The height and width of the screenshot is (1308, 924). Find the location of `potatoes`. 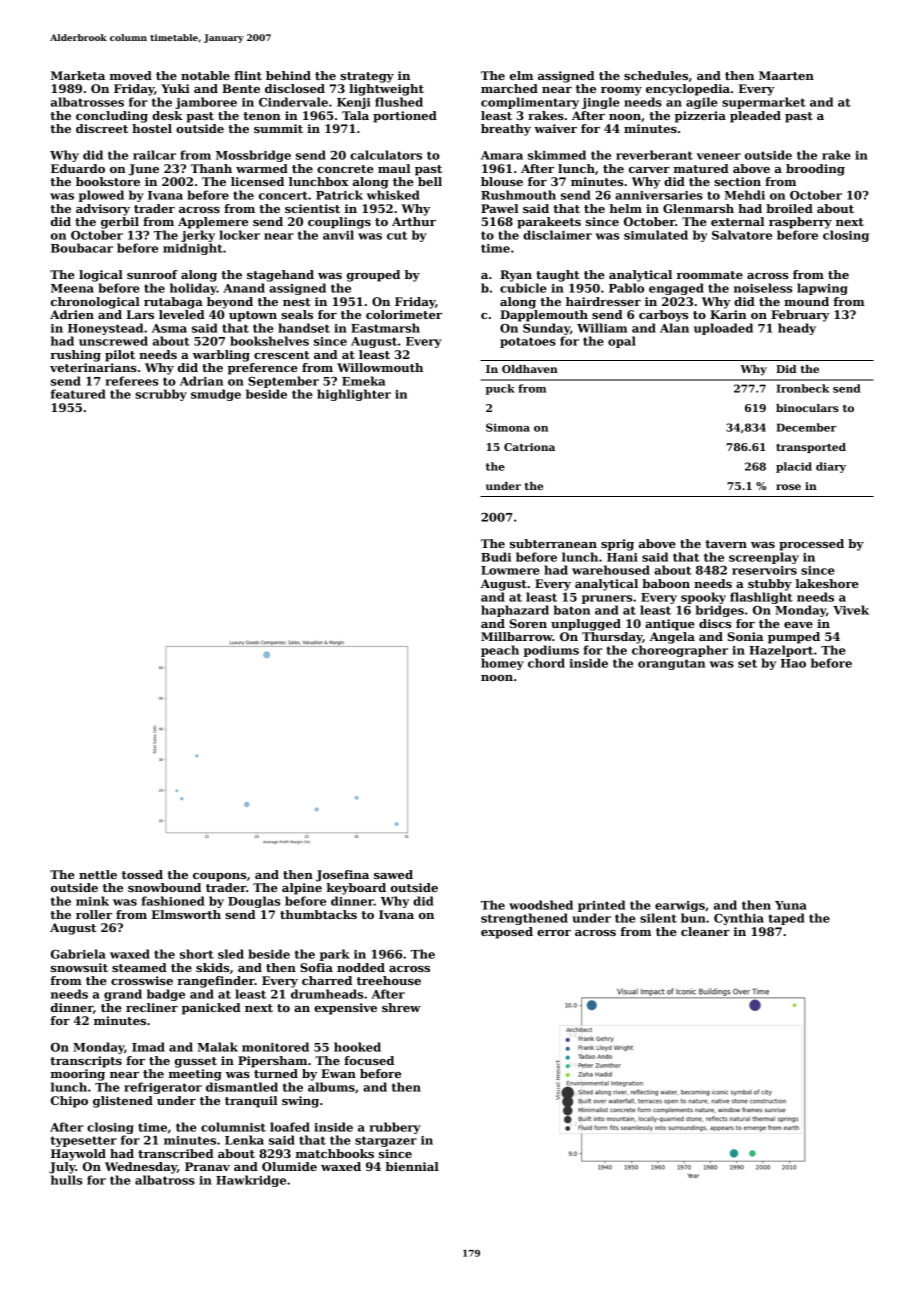

potatoes is located at coordinates (528, 342).
